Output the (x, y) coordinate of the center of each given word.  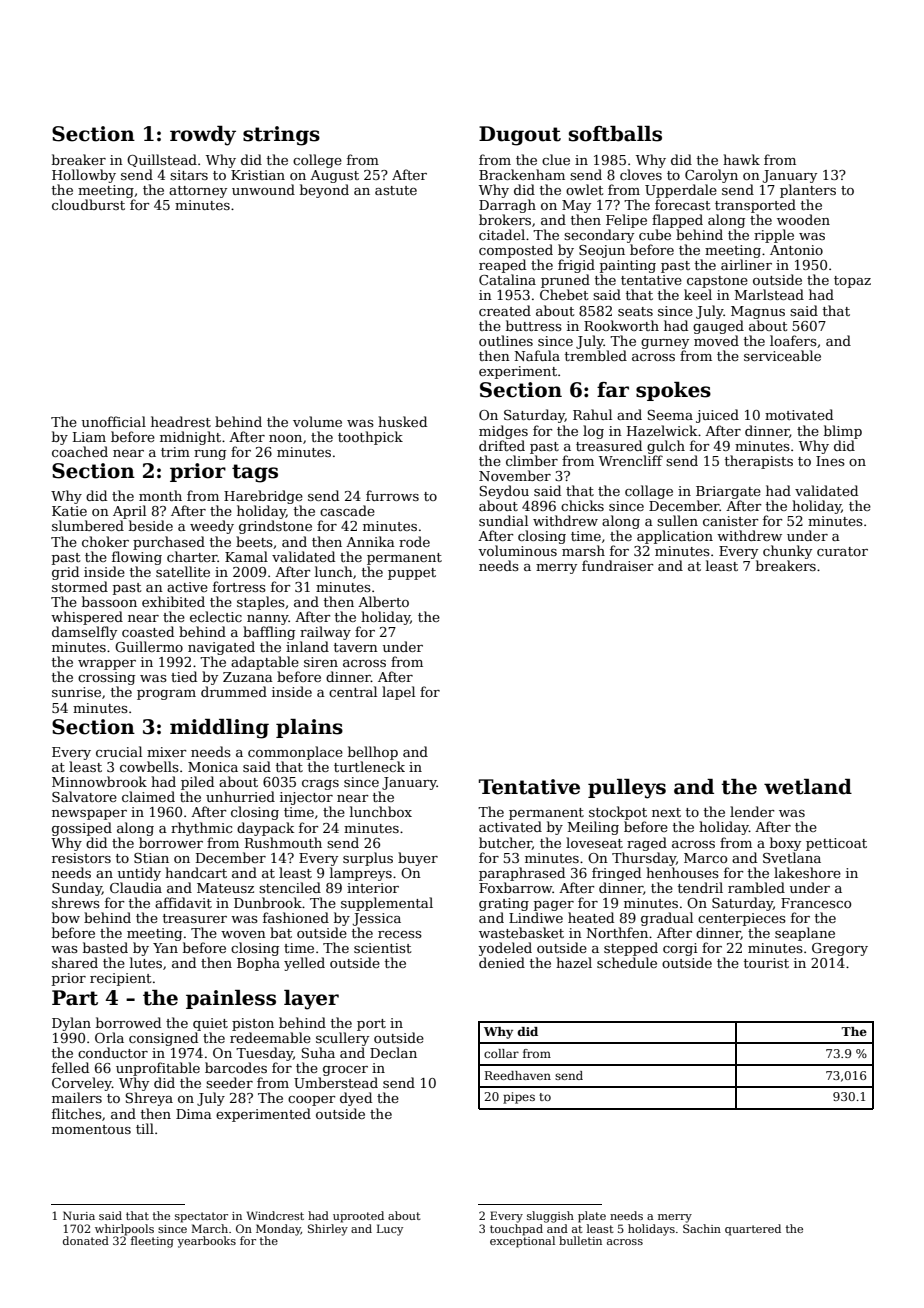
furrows (392, 495)
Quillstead (162, 160)
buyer (418, 859)
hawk (741, 159)
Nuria (79, 1215)
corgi (680, 949)
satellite (183, 571)
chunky (787, 552)
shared (75, 962)
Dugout (520, 136)
